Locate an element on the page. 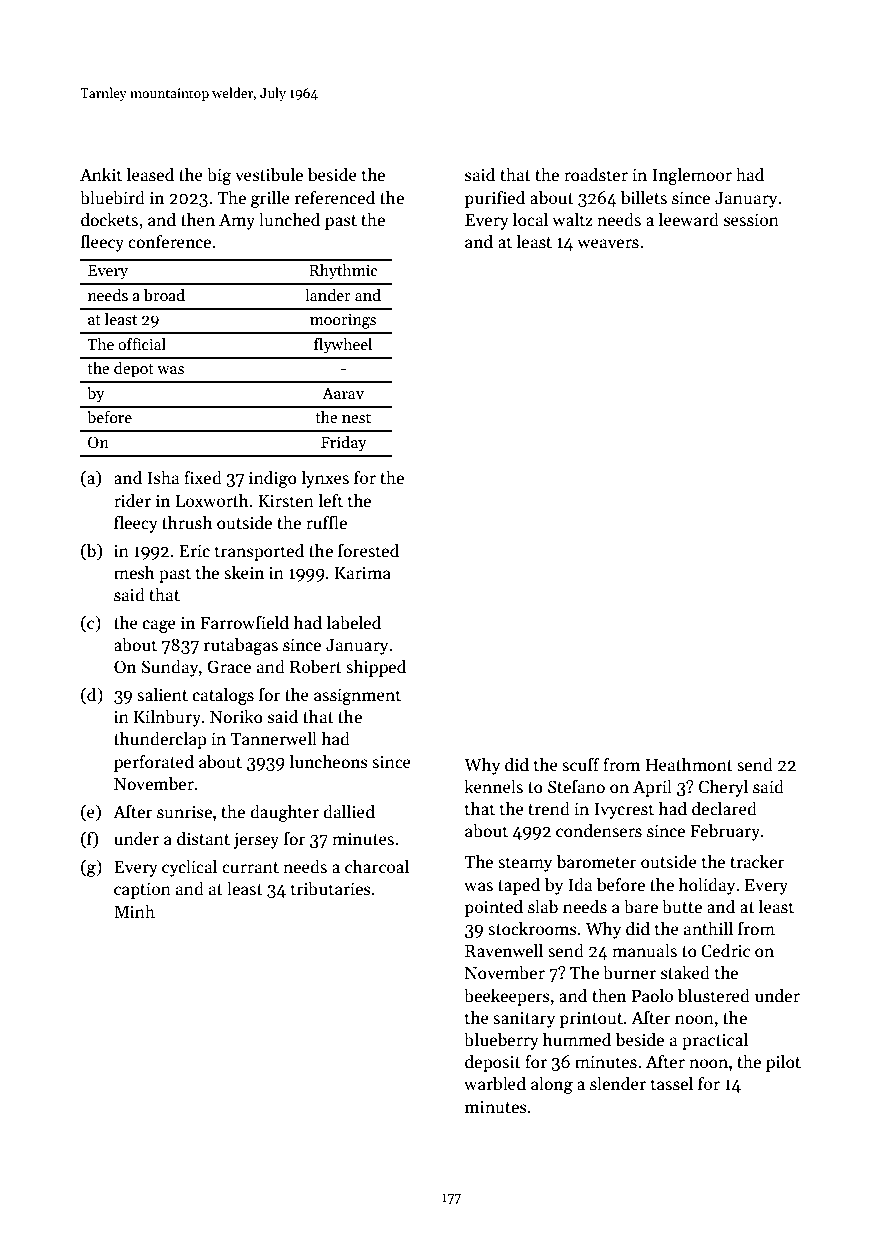 Image resolution: width=883 pixels, height=1252 pixels. warbled is located at coordinates (495, 1083).
